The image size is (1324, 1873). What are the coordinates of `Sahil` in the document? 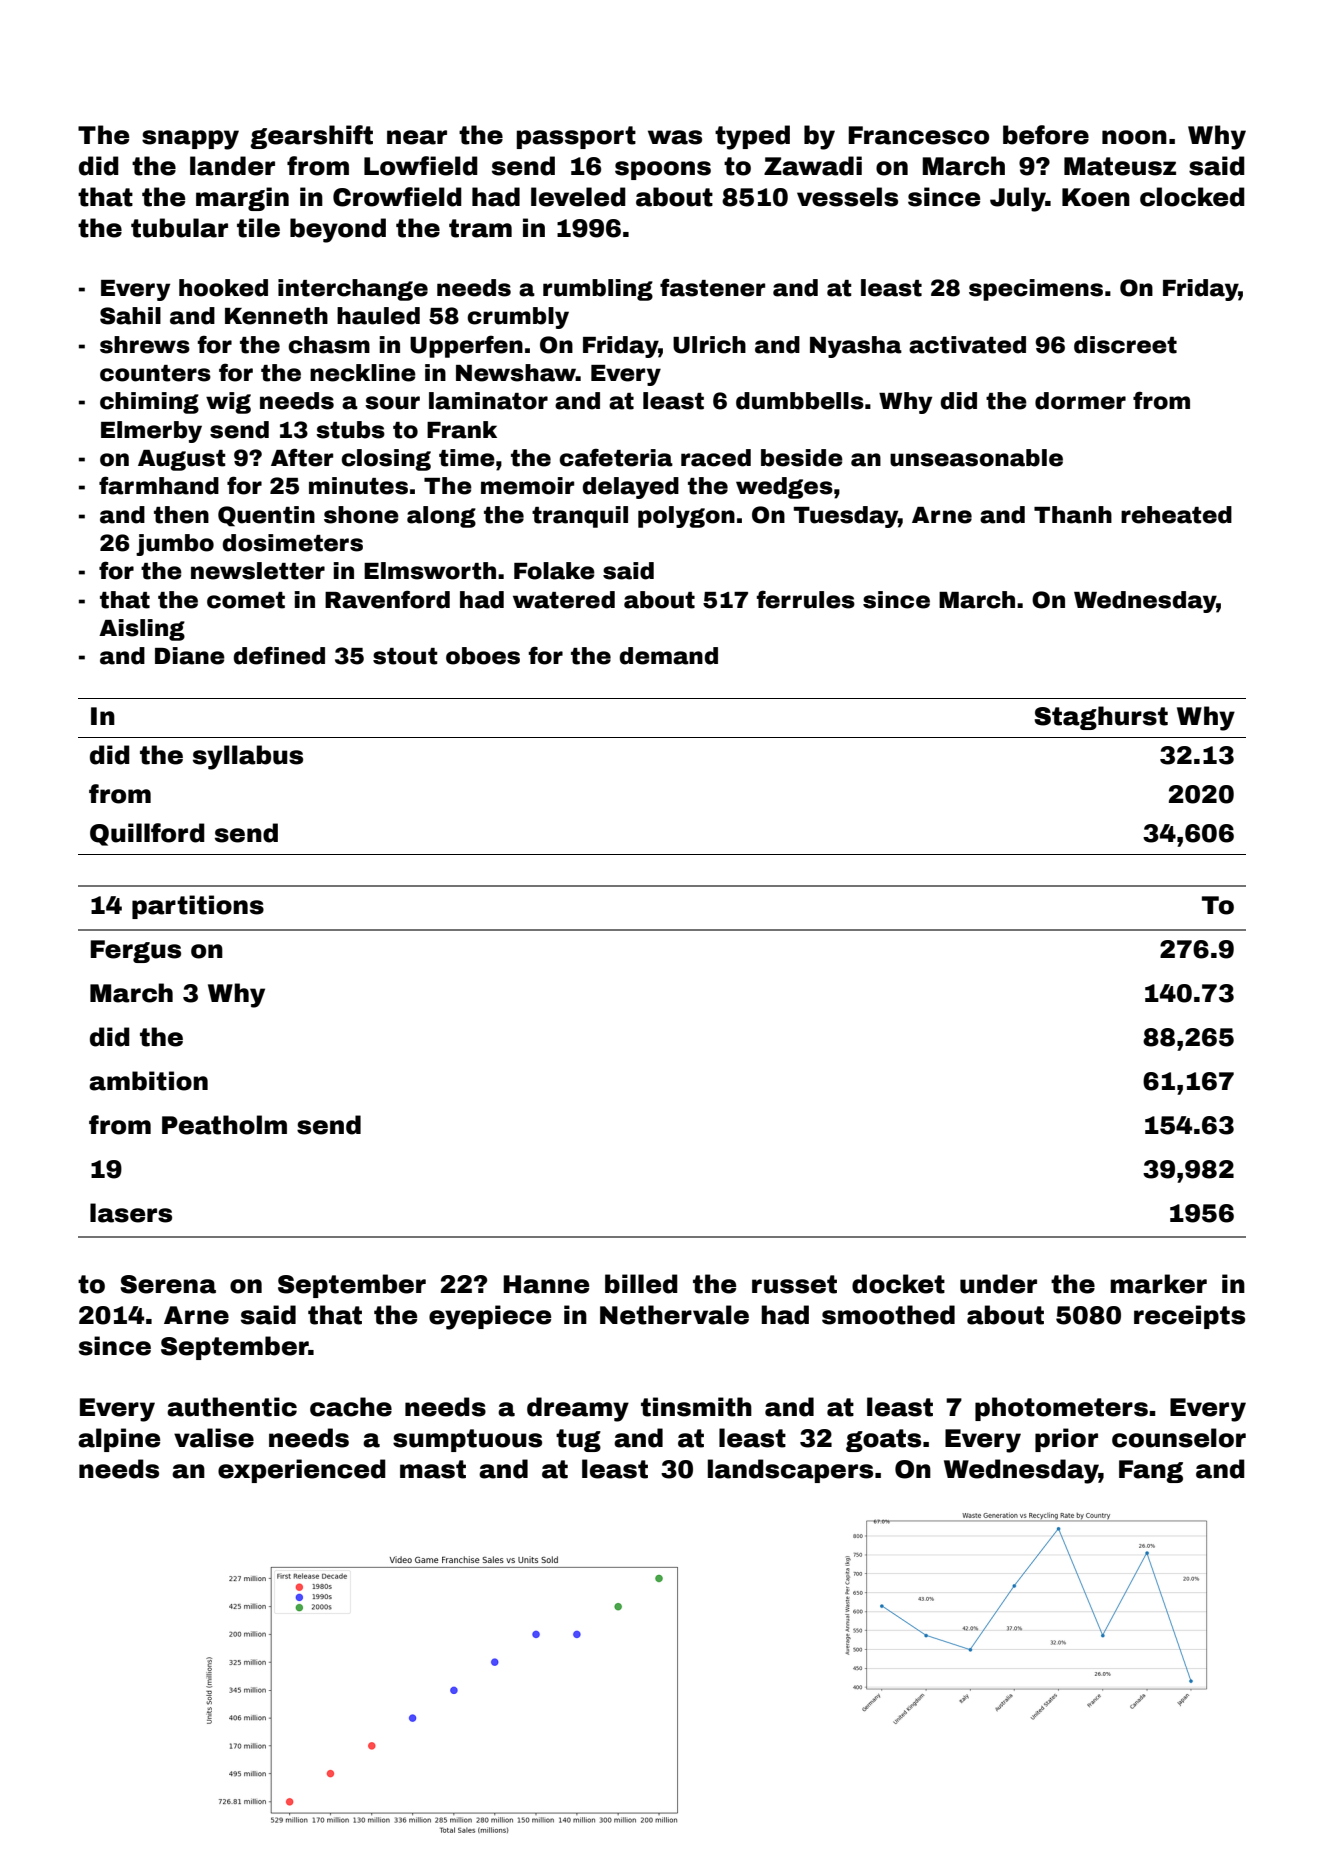 It's located at (130, 316).
